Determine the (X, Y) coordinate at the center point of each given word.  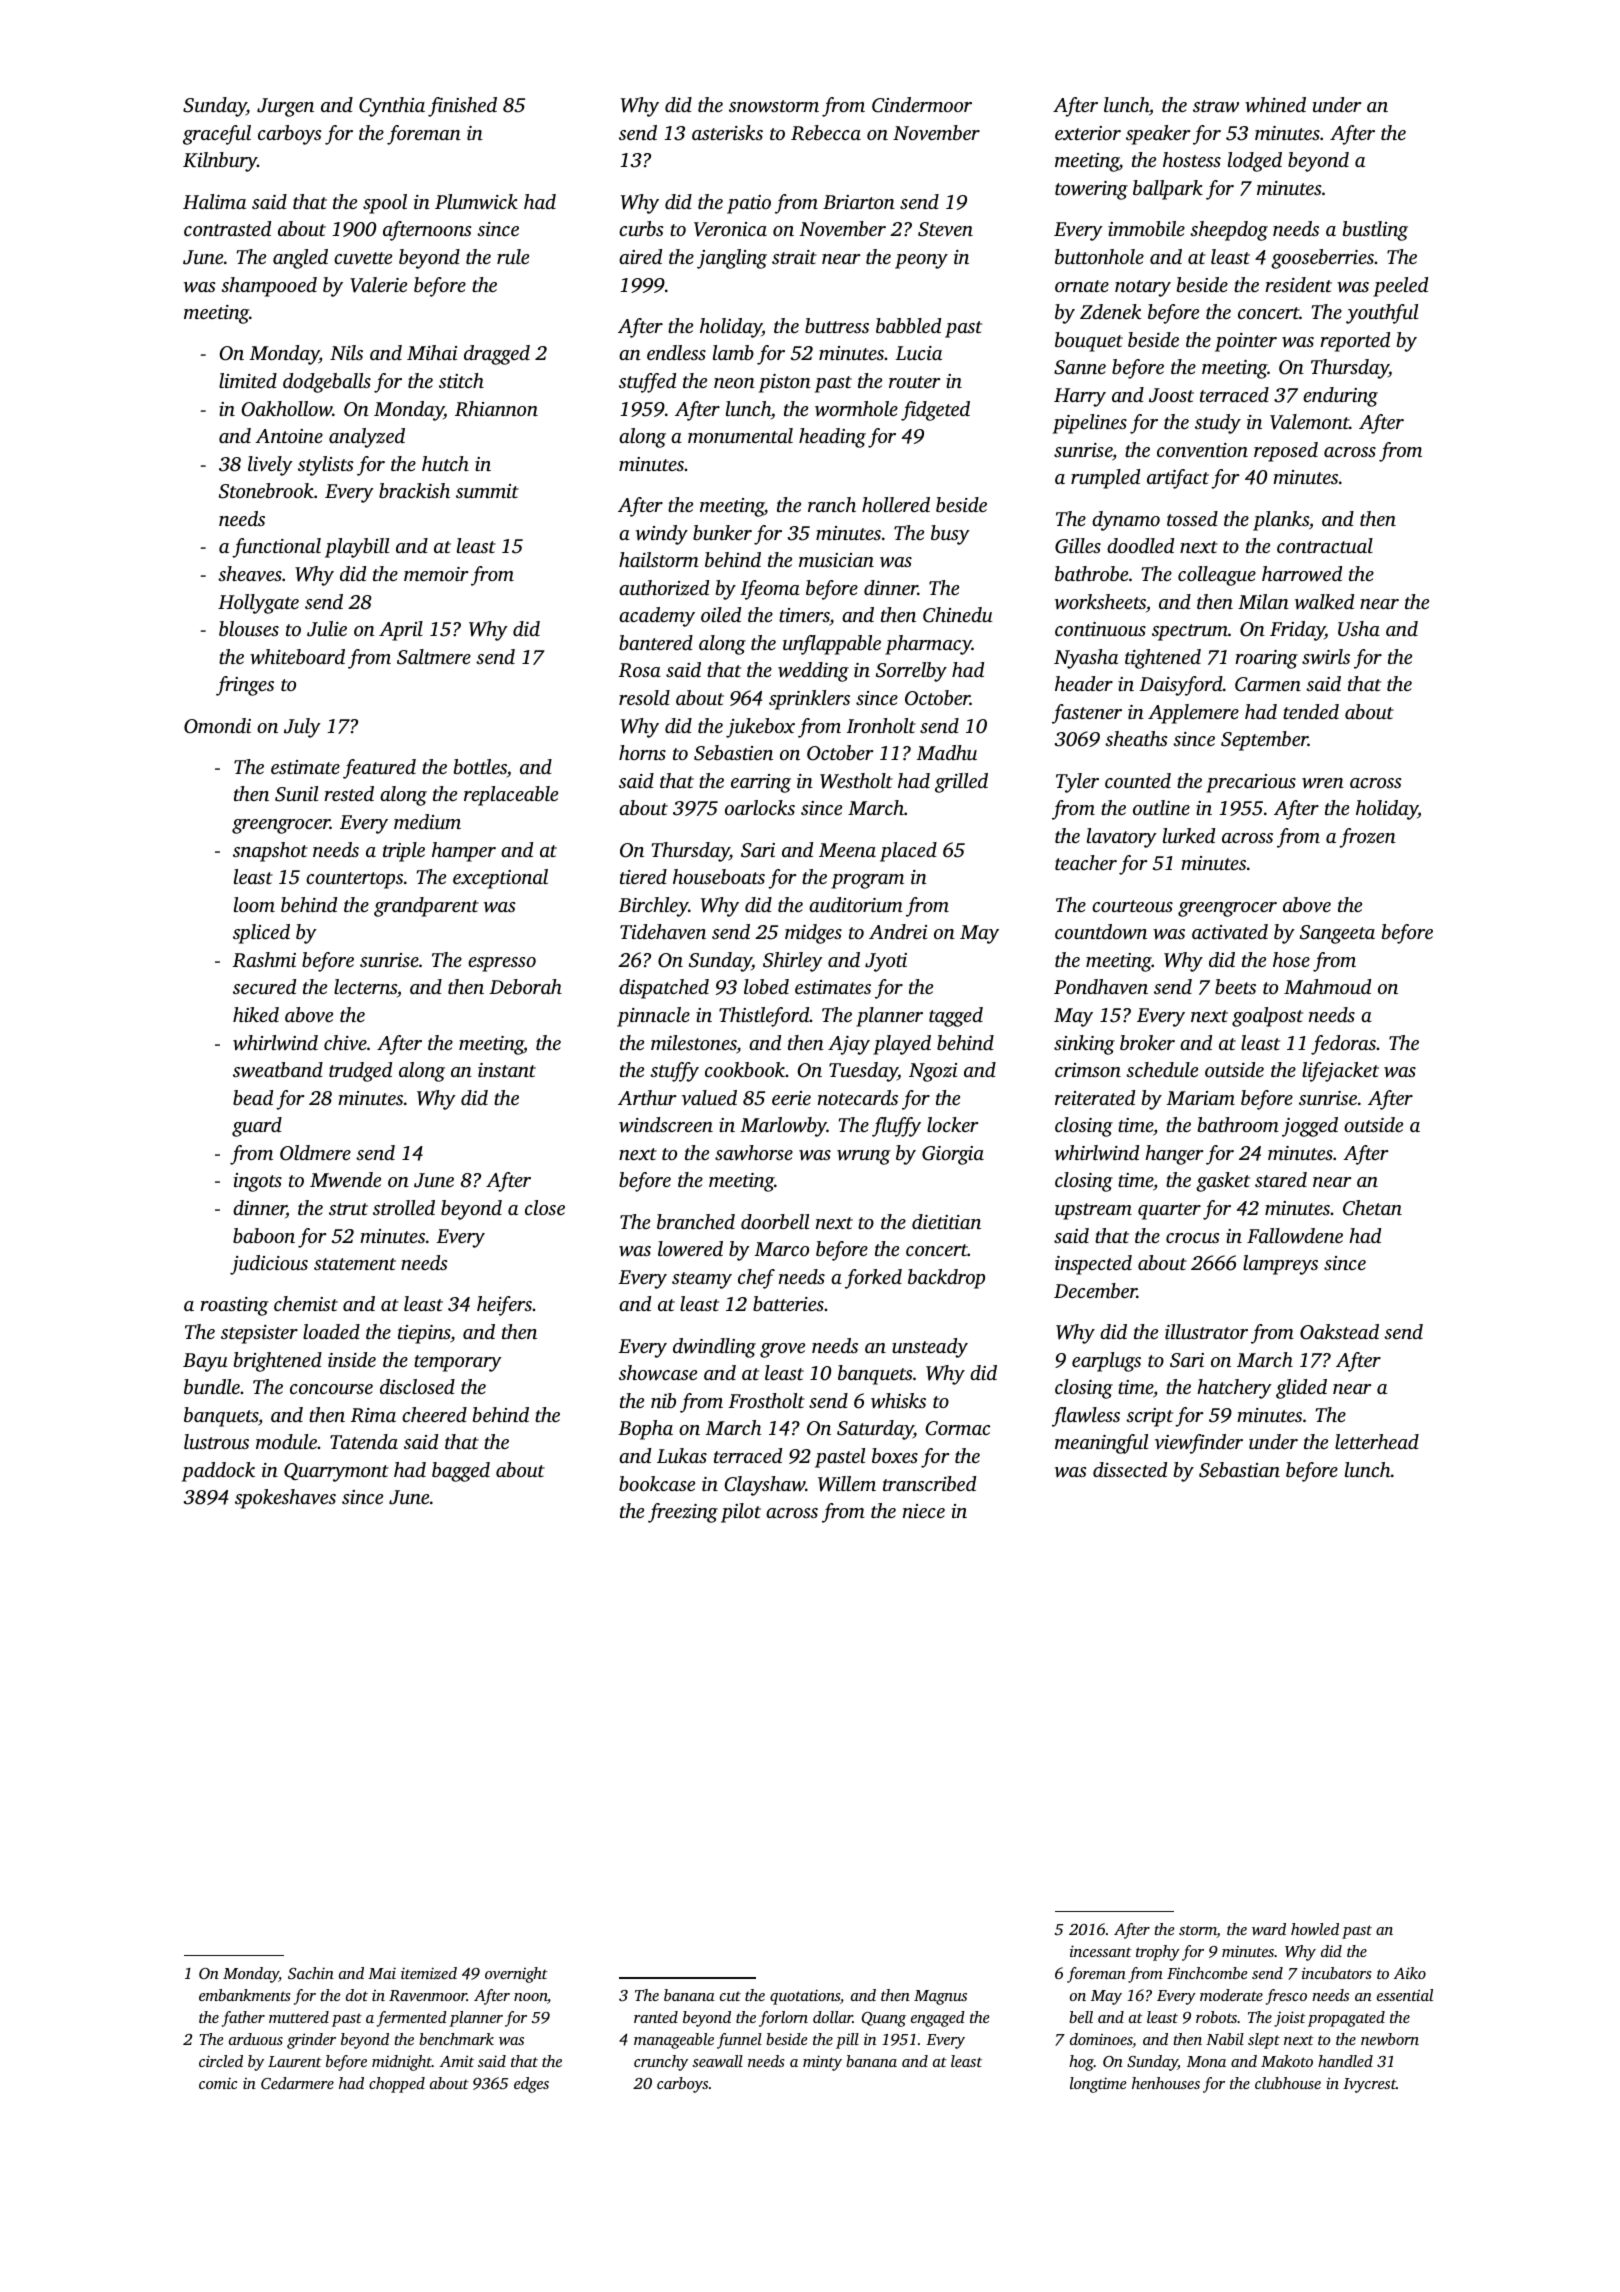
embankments (244, 1995)
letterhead (1377, 1441)
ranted (656, 2017)
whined (1275, 105)
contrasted (227, 228)
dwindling (714, 1348)
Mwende (345, 1179)
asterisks (727, 132)
